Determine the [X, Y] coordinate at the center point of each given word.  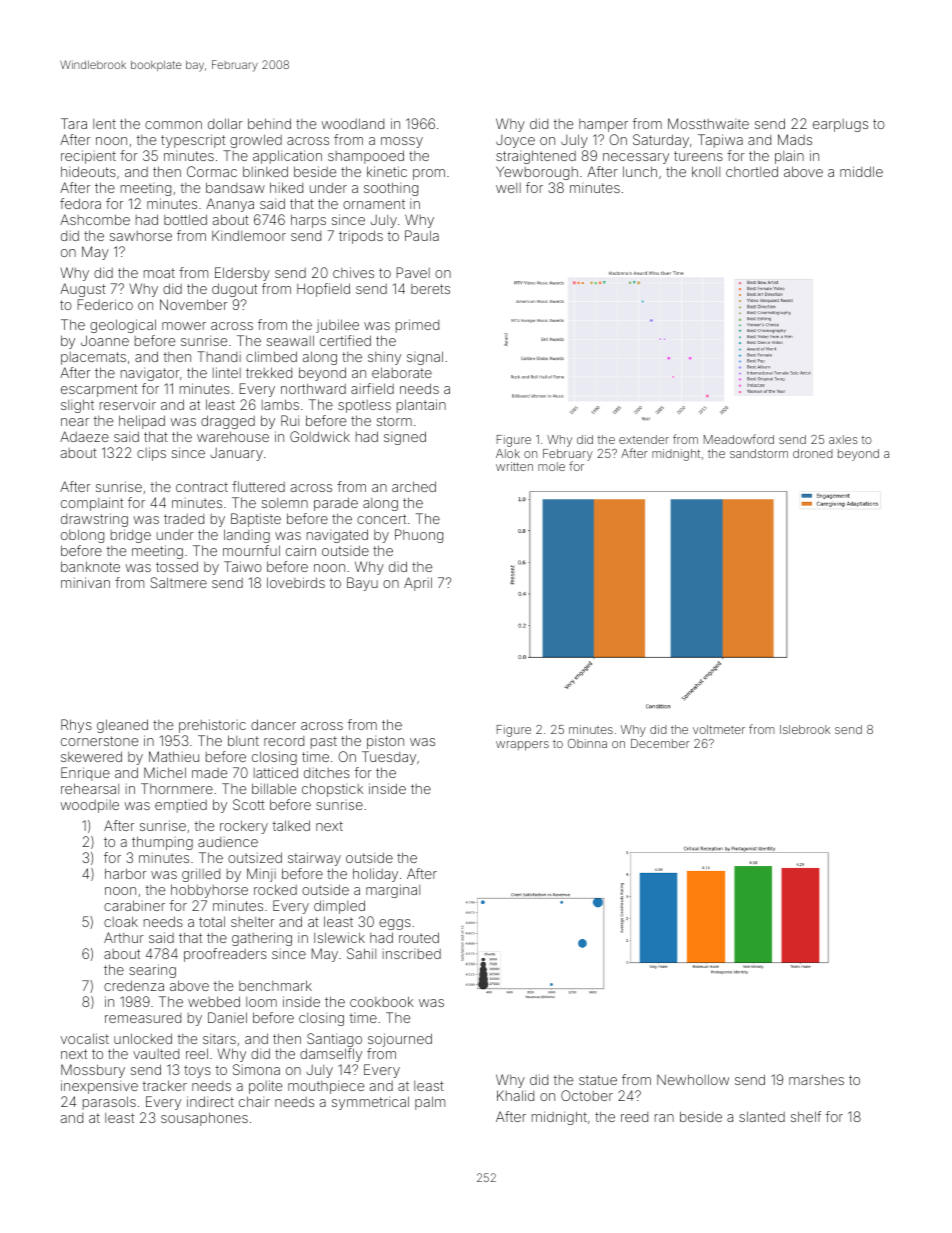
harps [308, 221]
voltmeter [719, 729]
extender [644, 439]
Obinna [587, 743]
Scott [249, 804]
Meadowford [739, 439]
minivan [85, 582]
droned [813, 453]
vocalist [85, 1038]
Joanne [105, 340]
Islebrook [805, 729]
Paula [422, 235]
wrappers [522, 746]
